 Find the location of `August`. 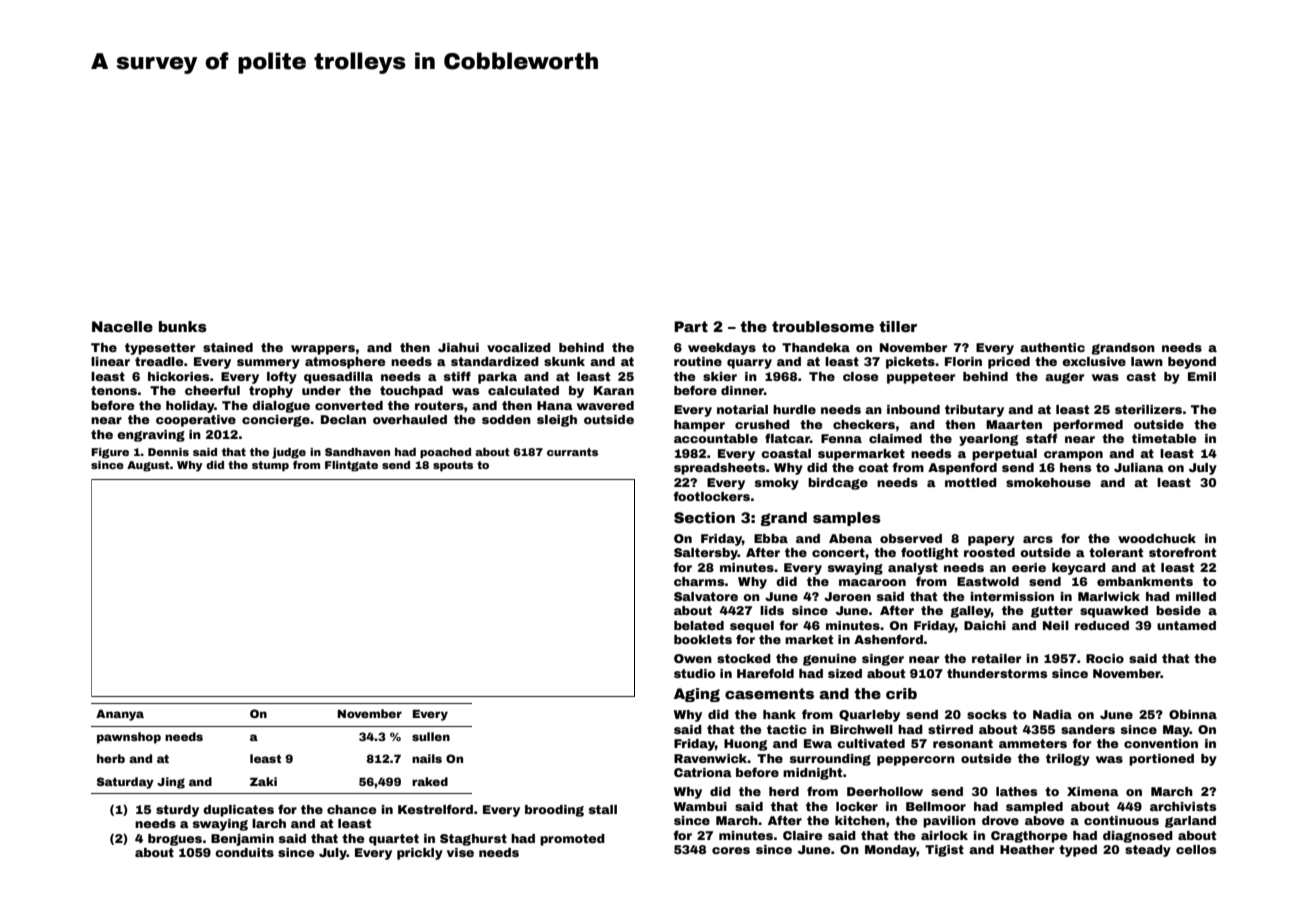

August is located at coordinates (148, 466).
